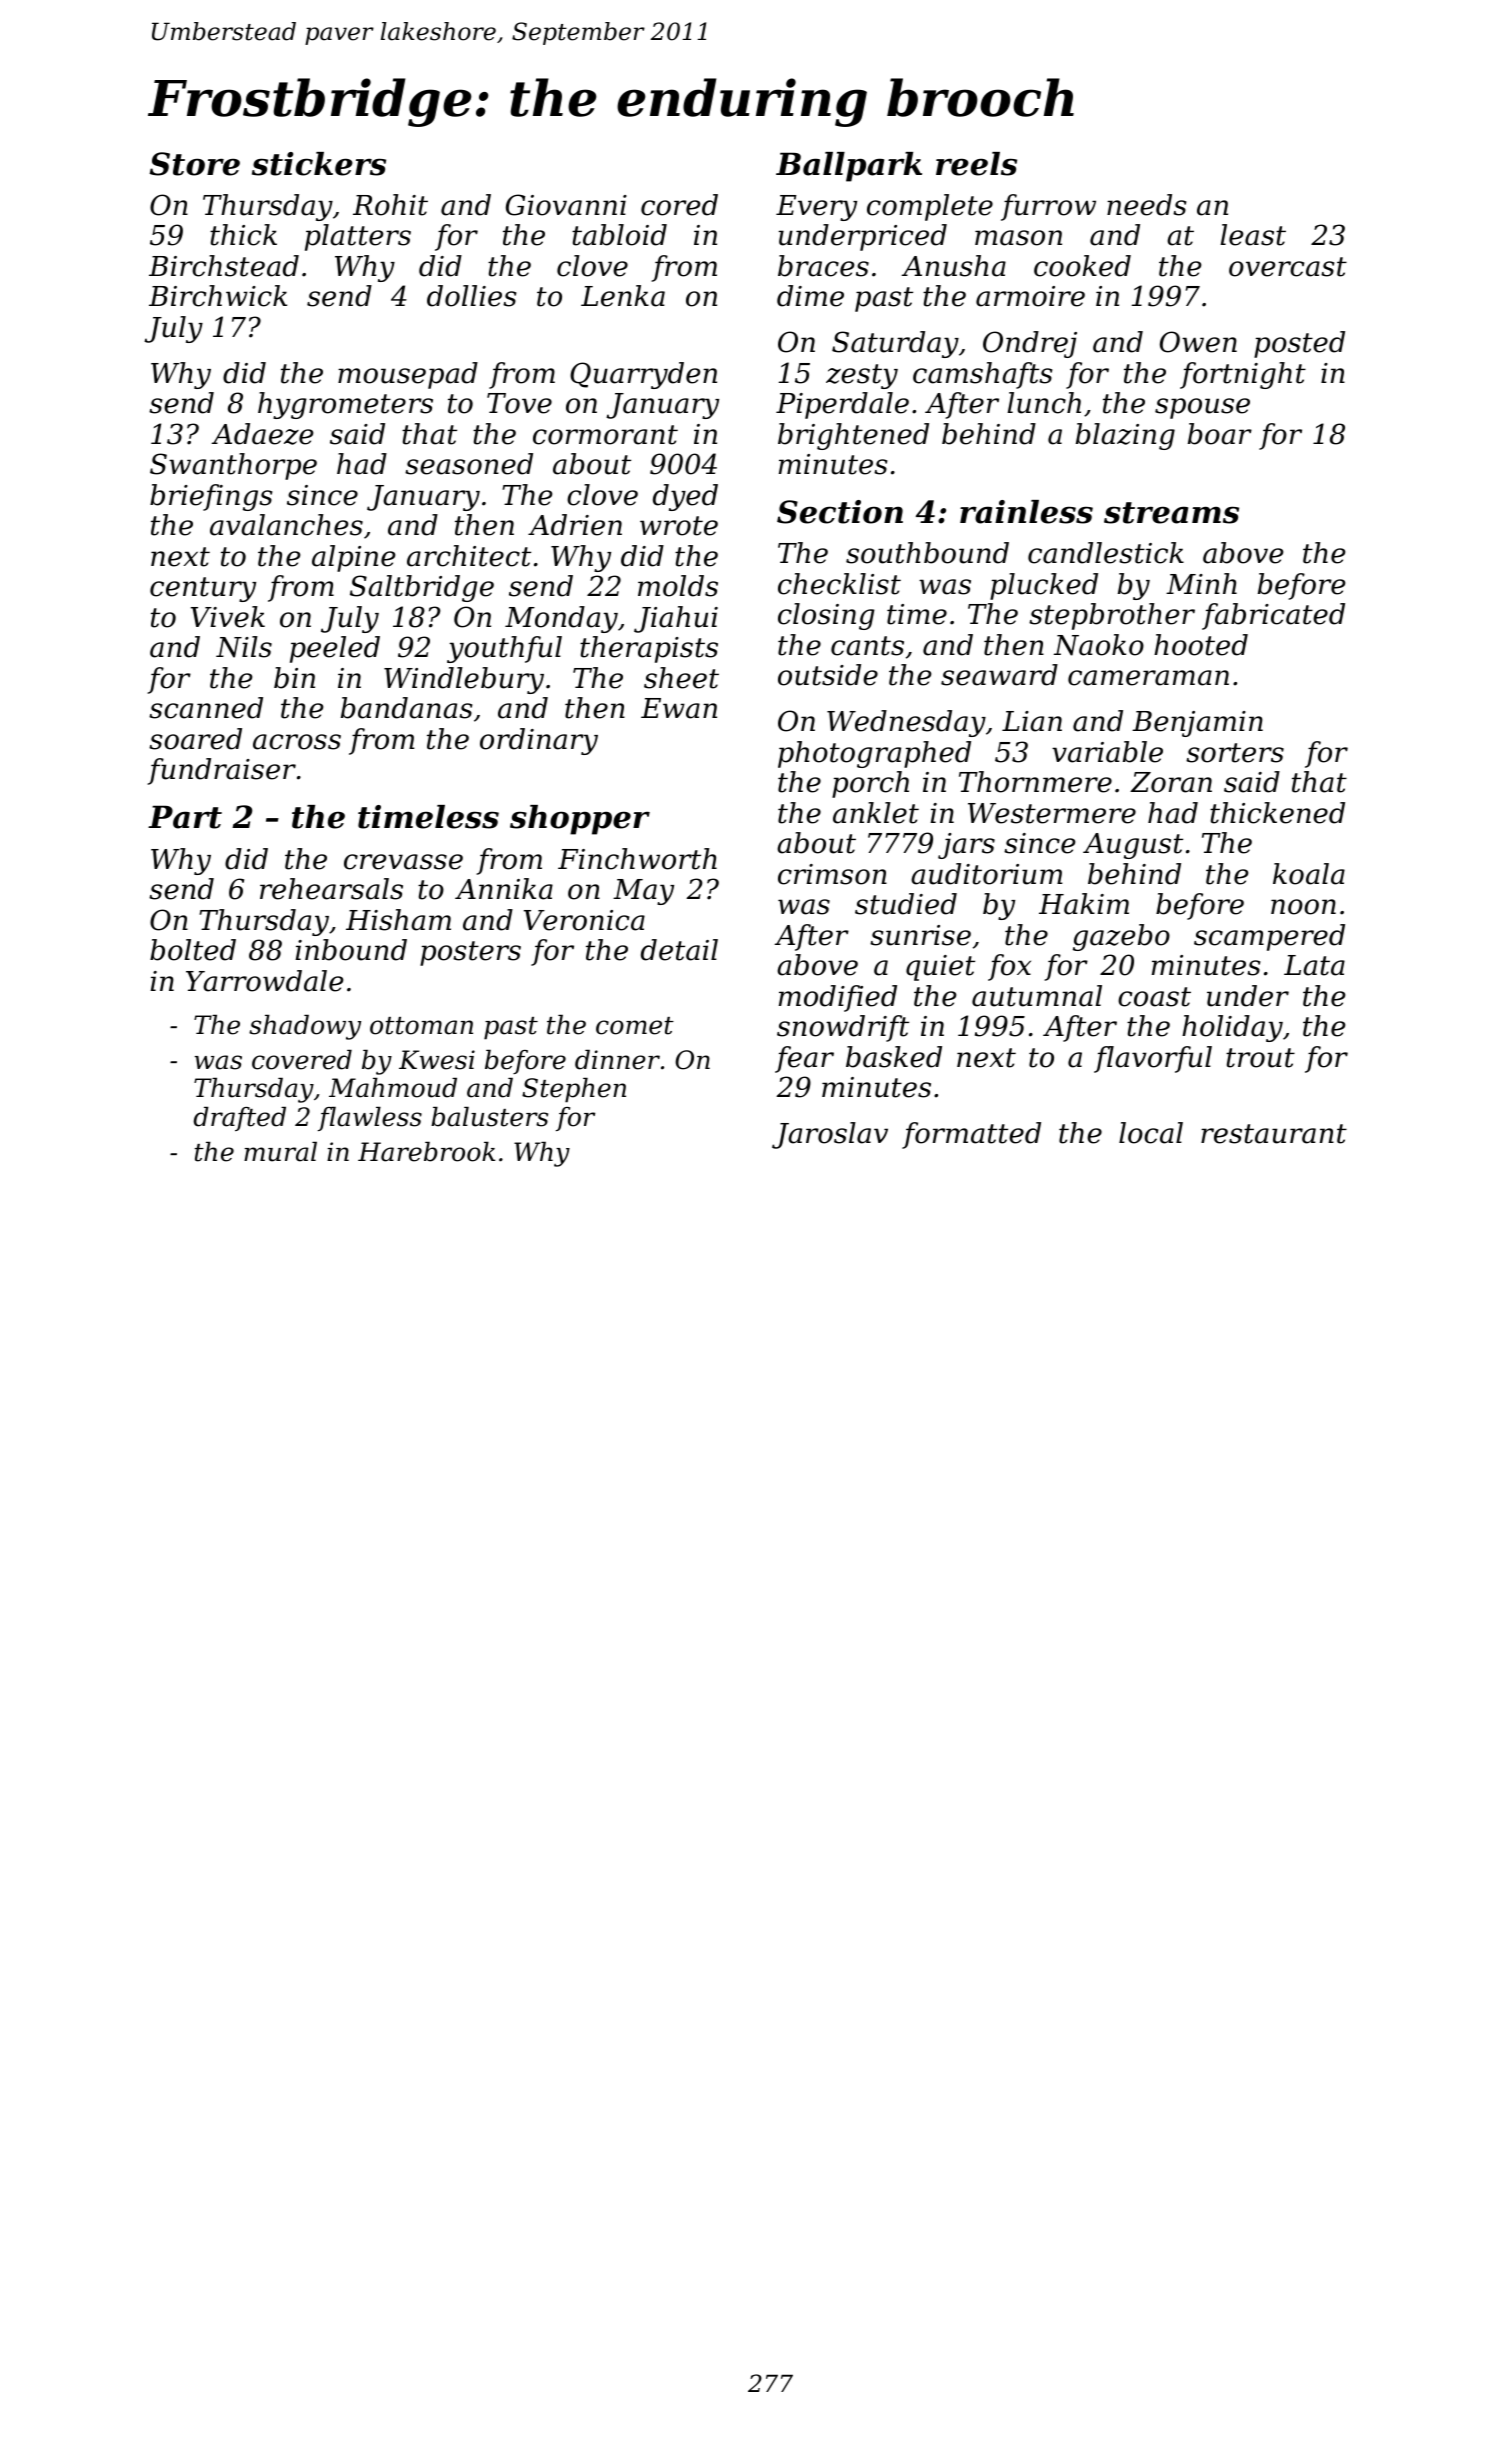 The image size is (1496, 2464). What do you see at coordinates (221, 771) in the document?
I see `fundraiser` at bounding box center [221, 771].
